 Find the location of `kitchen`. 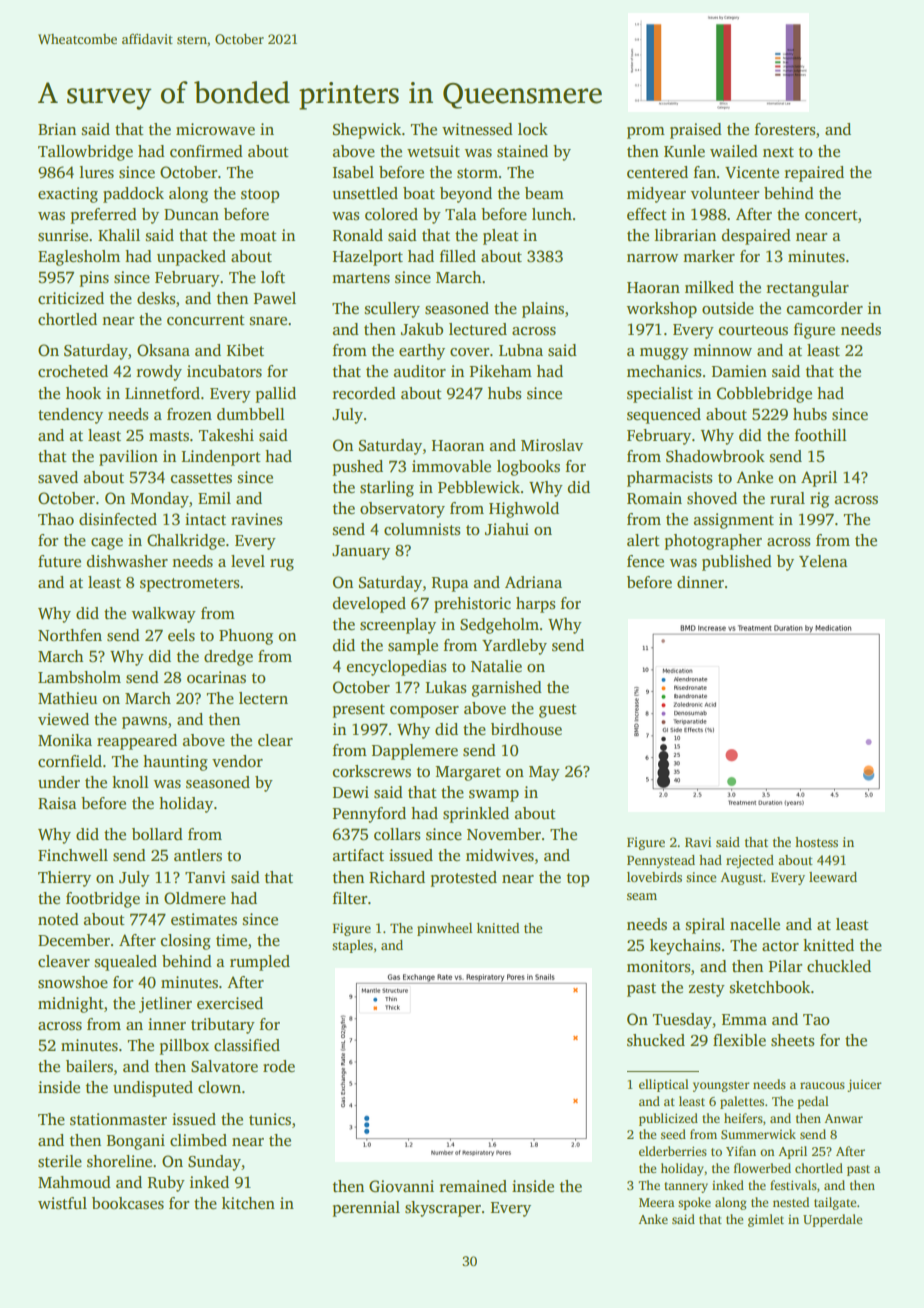

kitchen is located at coordinates (248, 1203).
